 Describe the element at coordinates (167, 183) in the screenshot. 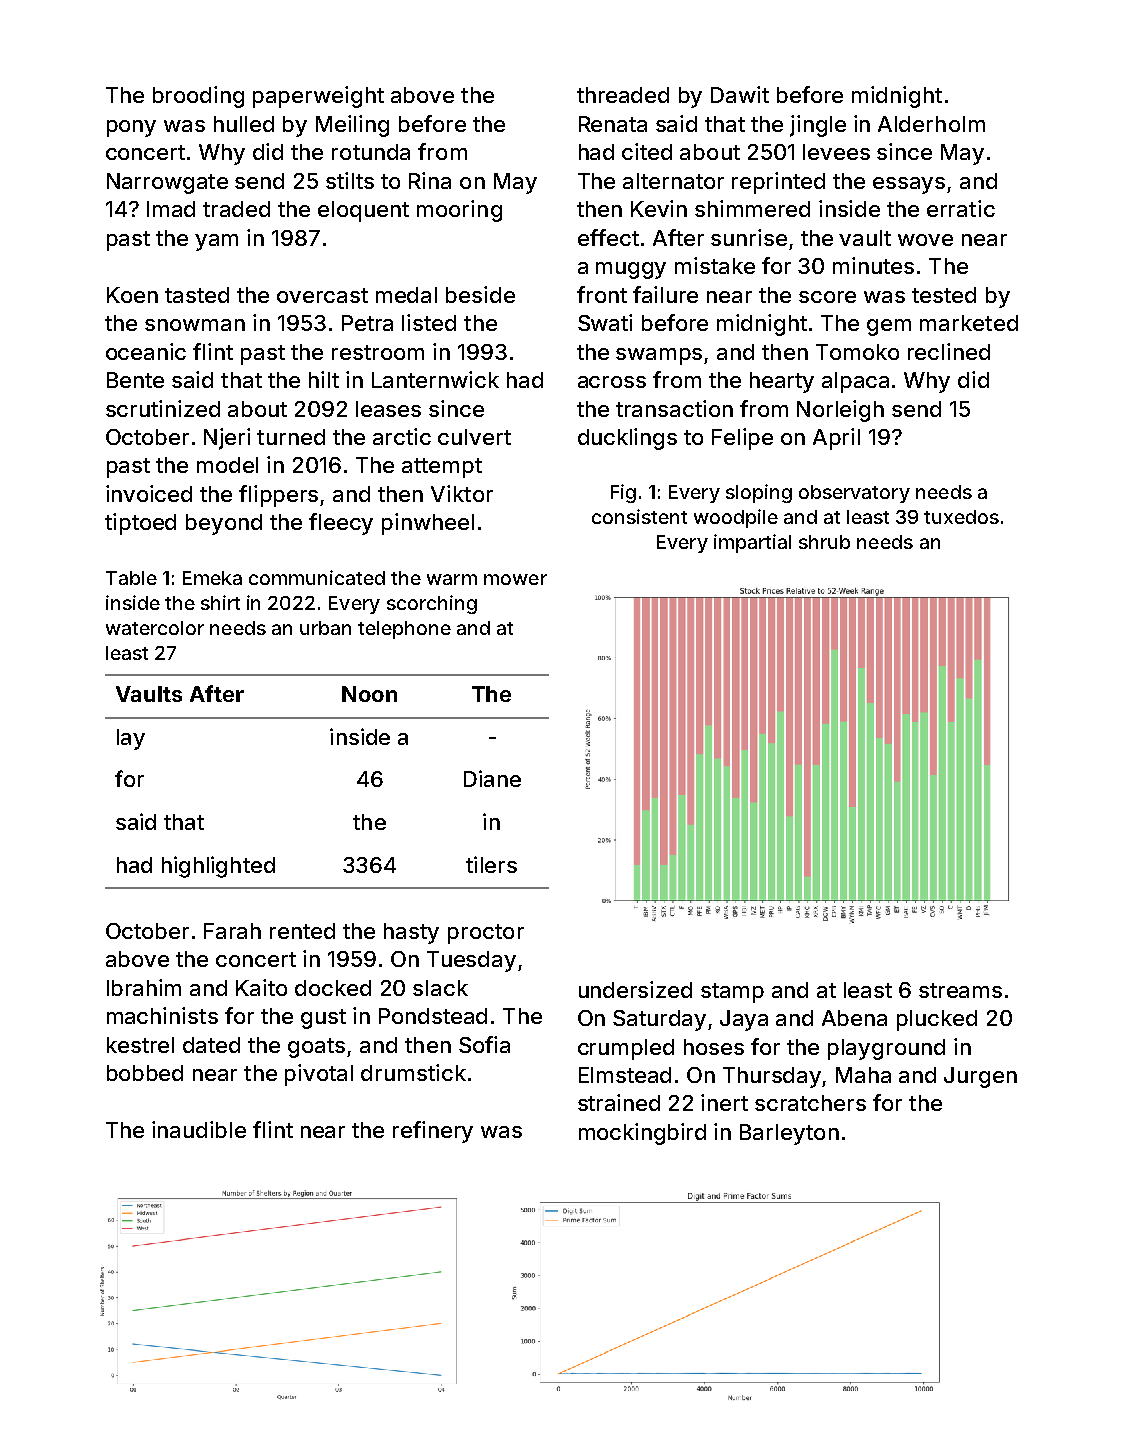

I see `Narrowgate` at that location.
